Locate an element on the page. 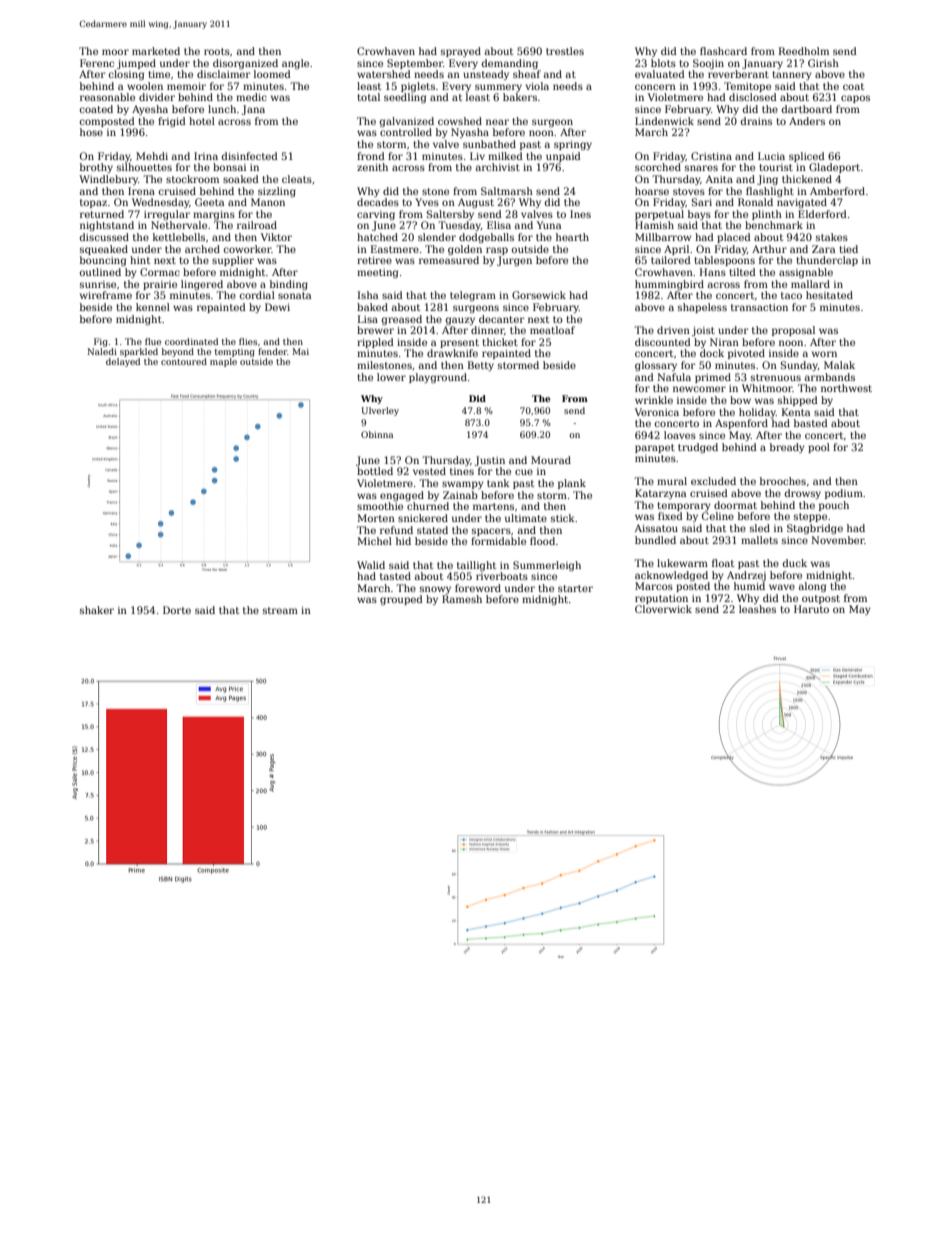 Image resolution: width=952 pixels, height=1233 pixels. martens is located at coordinates (493, 506).
